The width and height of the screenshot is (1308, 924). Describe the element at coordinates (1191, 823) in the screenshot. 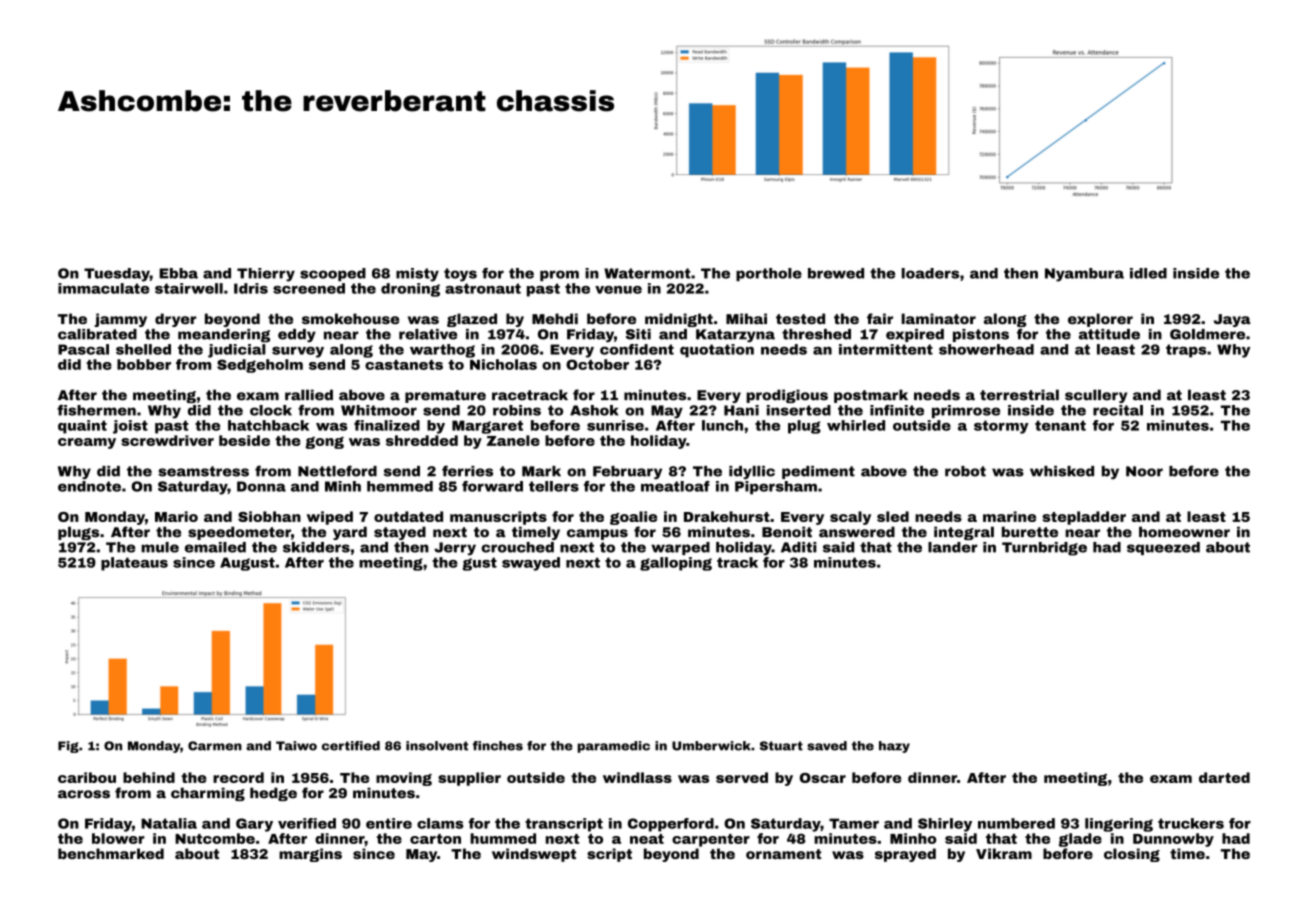

I see `truckers` at that location.
